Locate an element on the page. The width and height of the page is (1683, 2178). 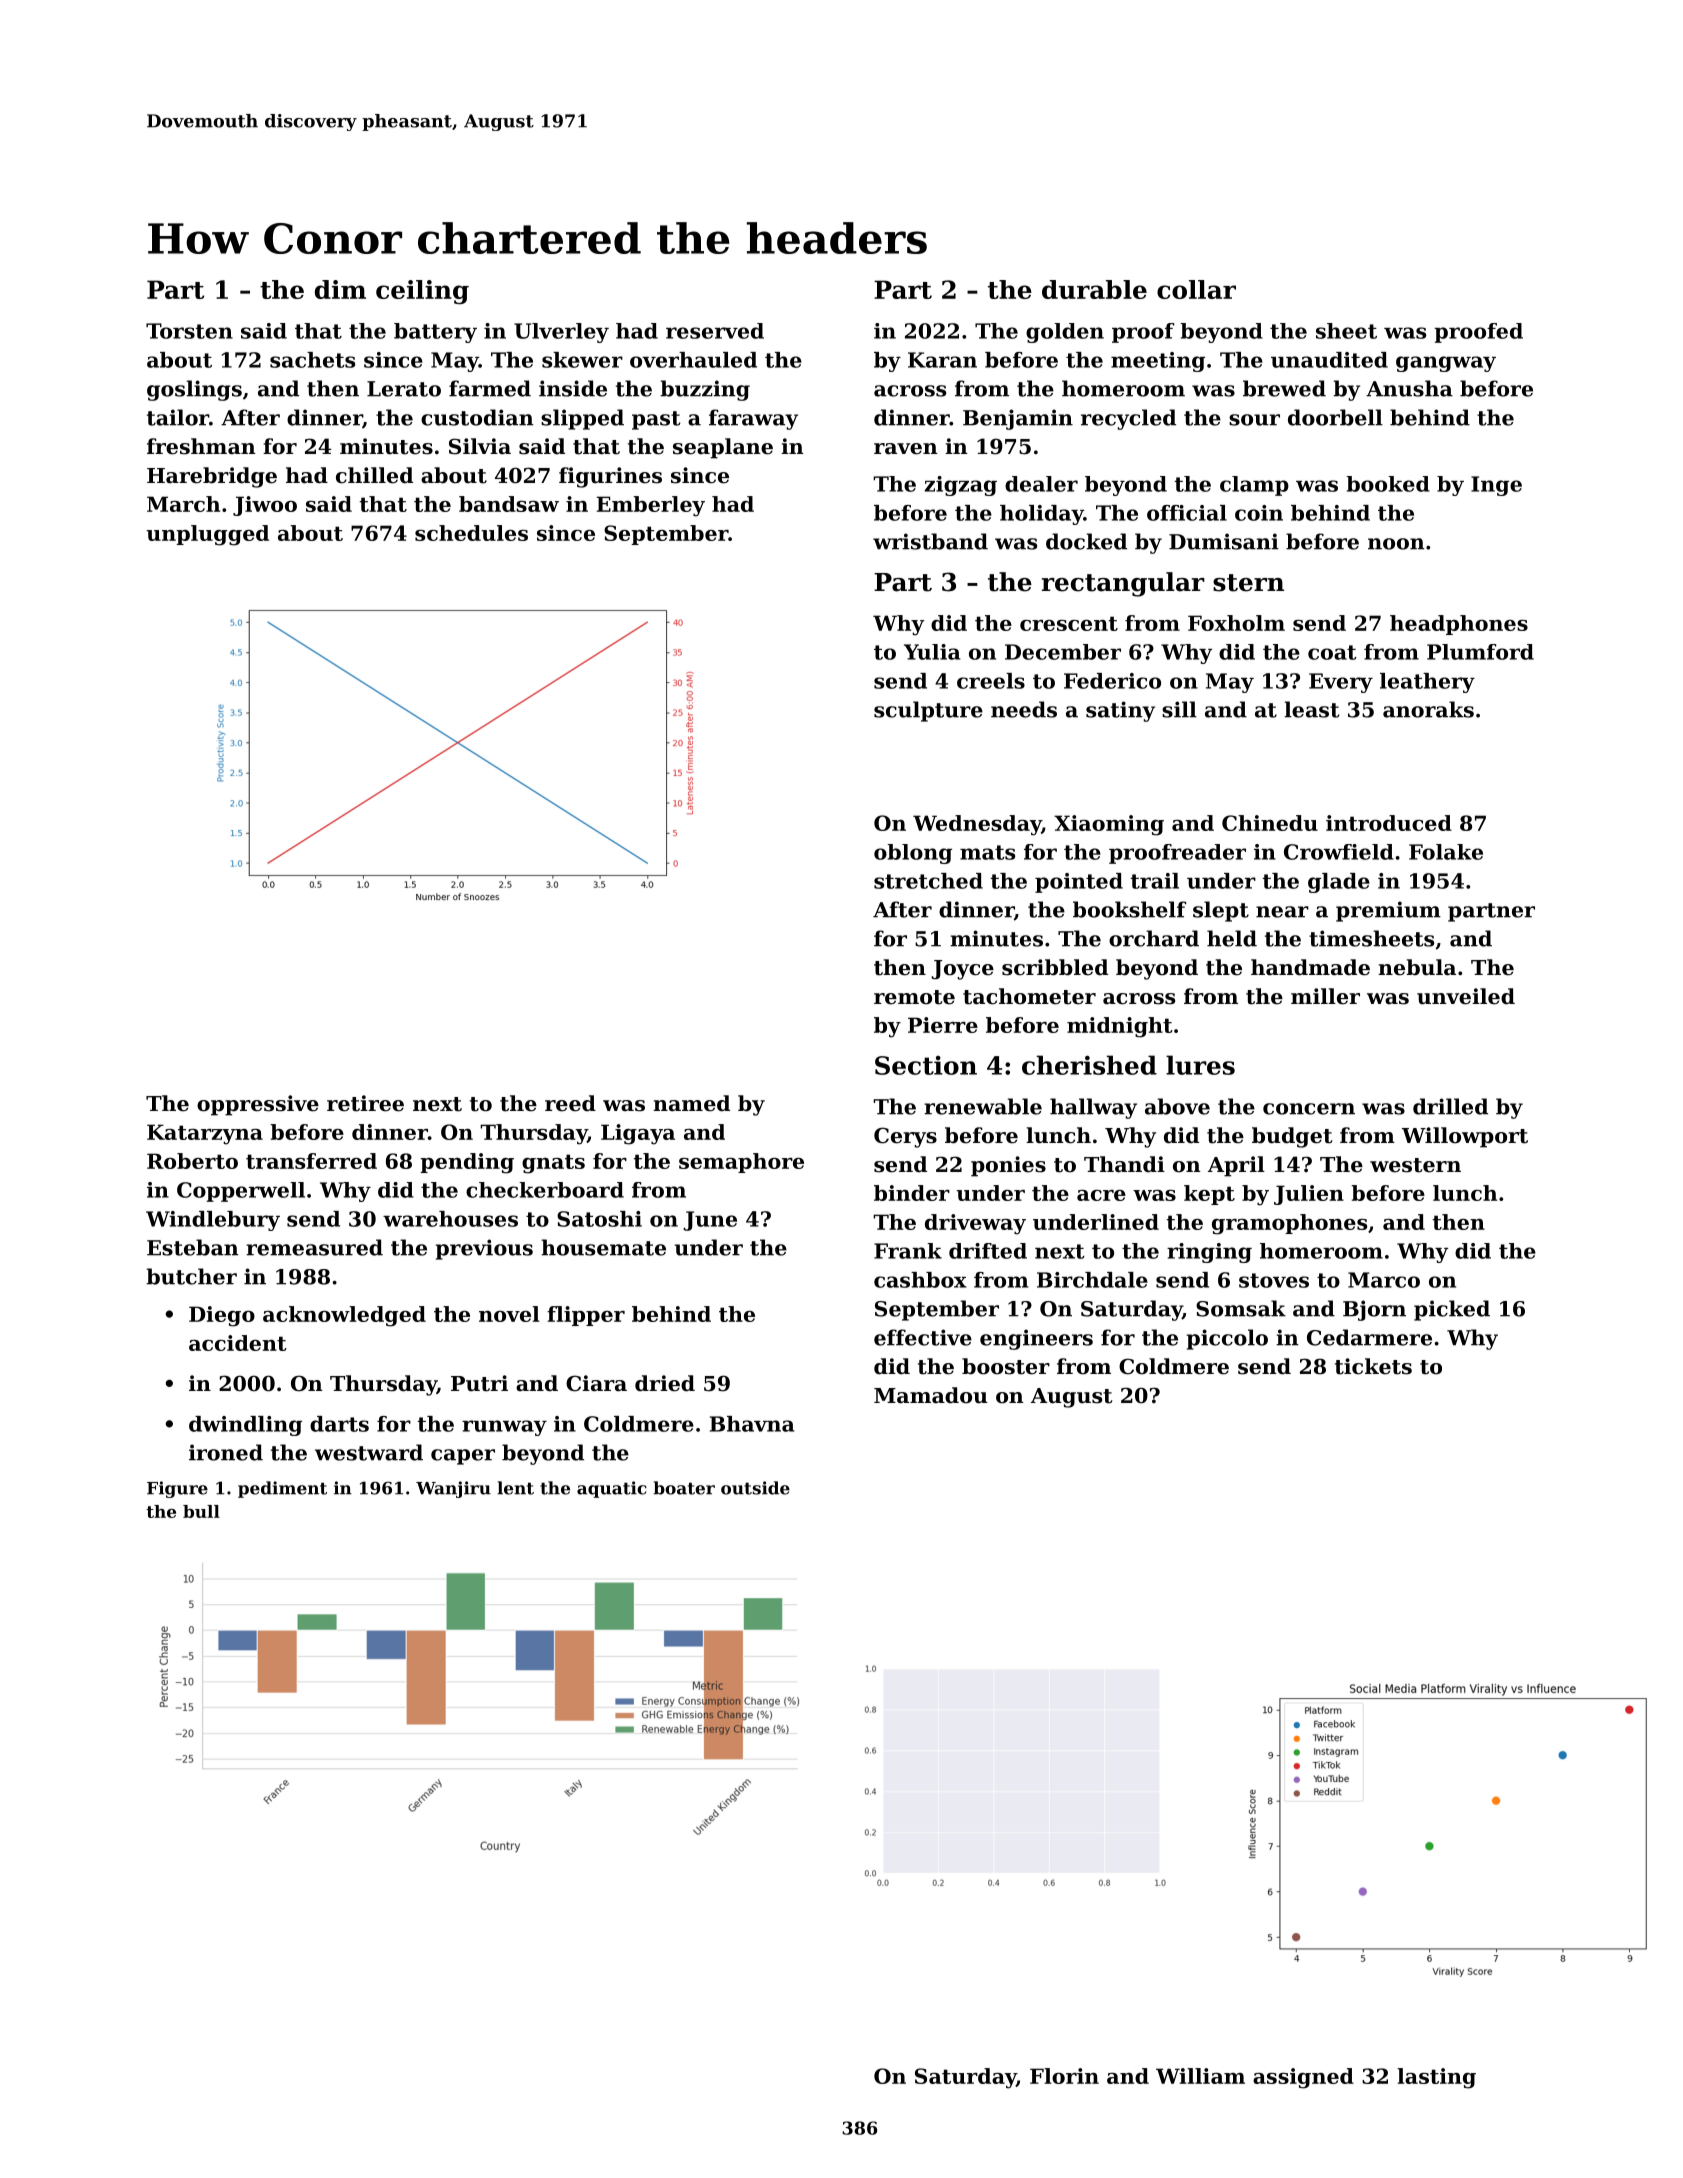
unaudited is located at coordinates (1329, 360).
